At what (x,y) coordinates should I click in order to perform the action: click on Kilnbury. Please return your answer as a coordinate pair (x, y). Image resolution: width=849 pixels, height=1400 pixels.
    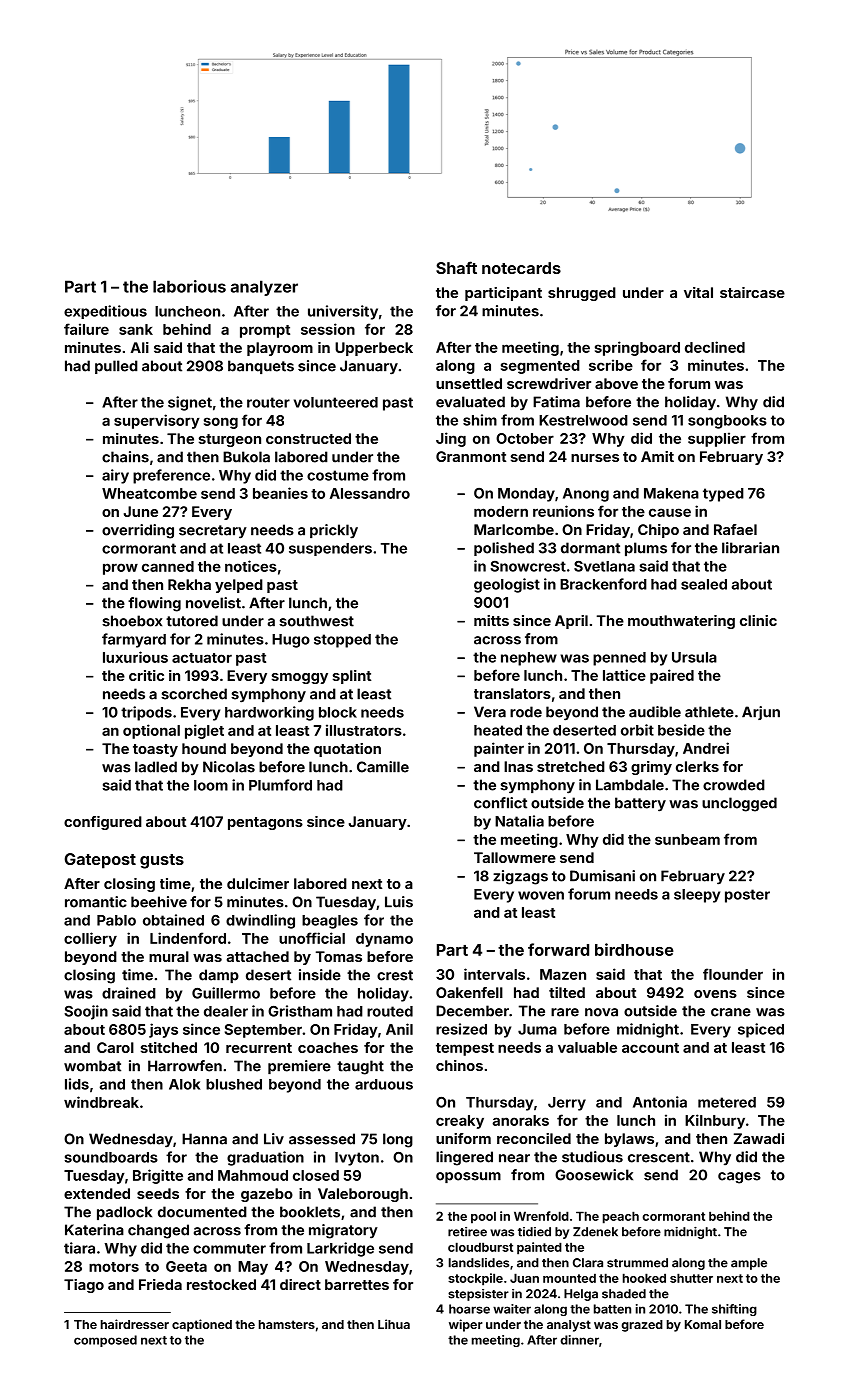
    Looking at the image, I should click on (715, 1121).
